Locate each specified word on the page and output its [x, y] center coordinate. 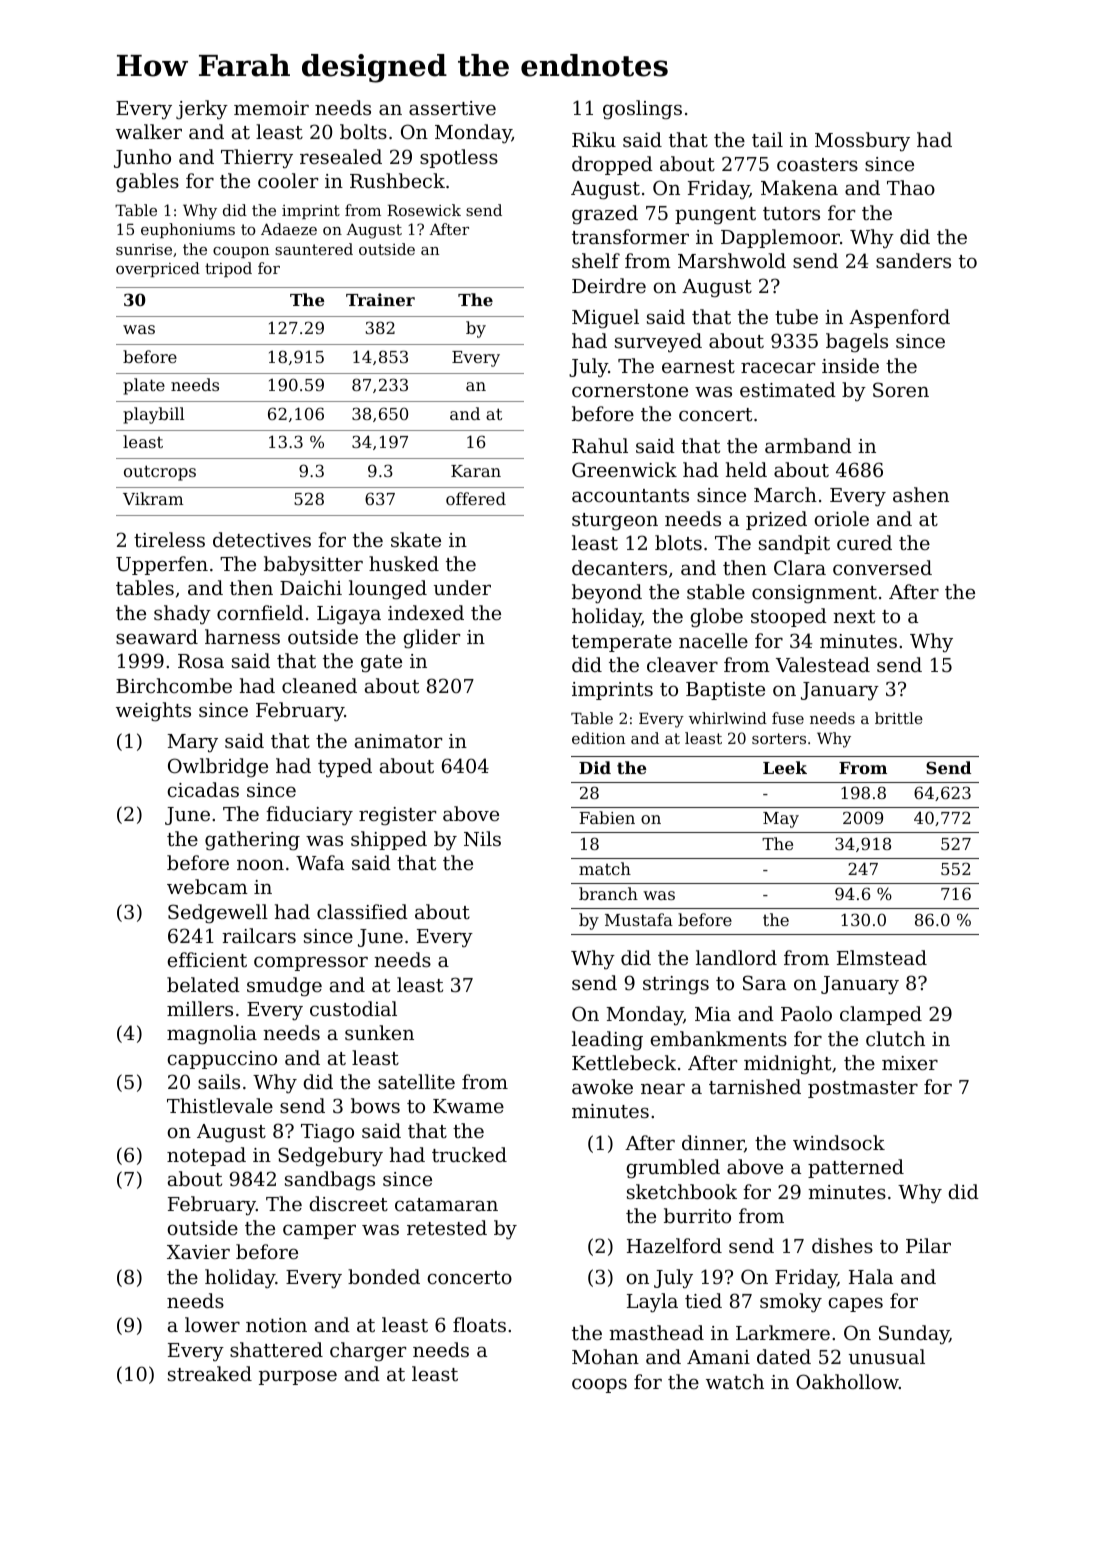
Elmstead [882, 957]
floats [479, 1324]
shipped [389, 840]
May [781, 820]
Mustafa [639, 919]
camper [319, 1231]
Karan [476, 471]
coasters [817, 164]
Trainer [380, 299]
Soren [901, 389]
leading [607, 1041]
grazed [605, 215]
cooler [288, 180]
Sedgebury [330, 1157]
